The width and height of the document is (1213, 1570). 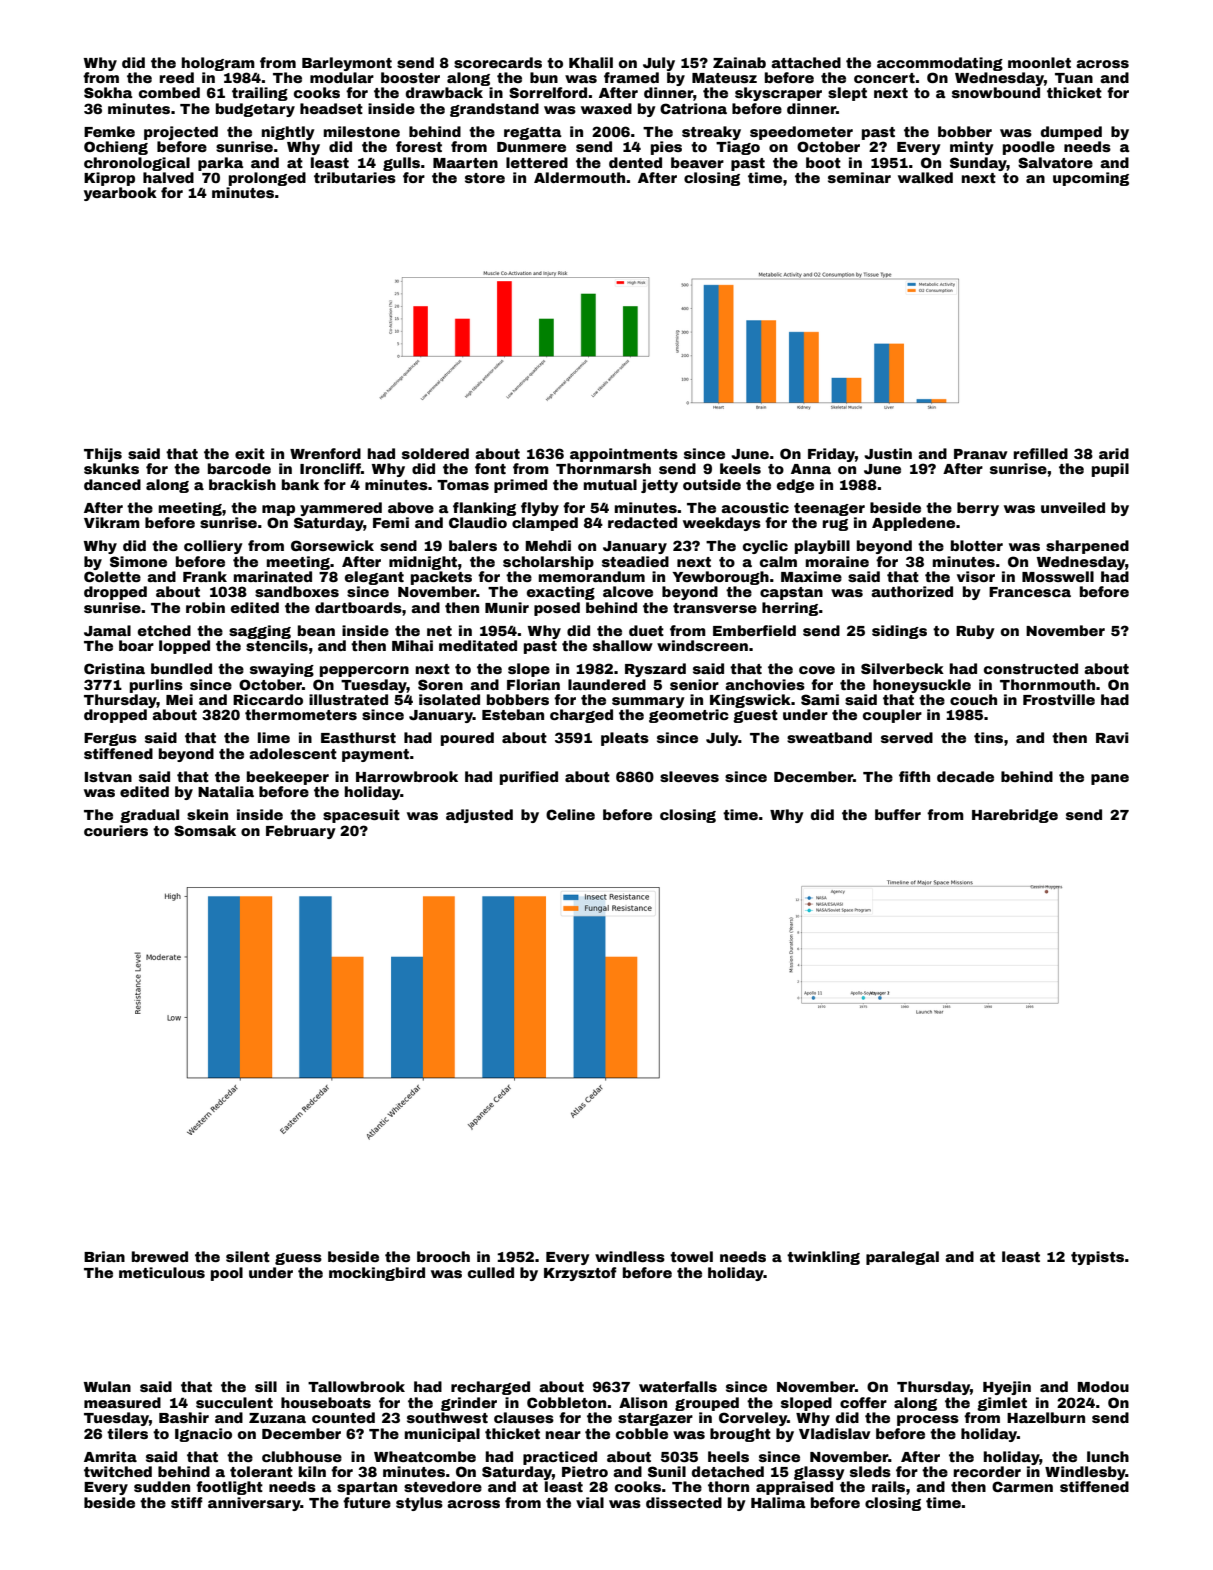 What do you see at coordinates (835, 1433) in the document?
I see `Vladislav` at bounding box center [835, 1433].
